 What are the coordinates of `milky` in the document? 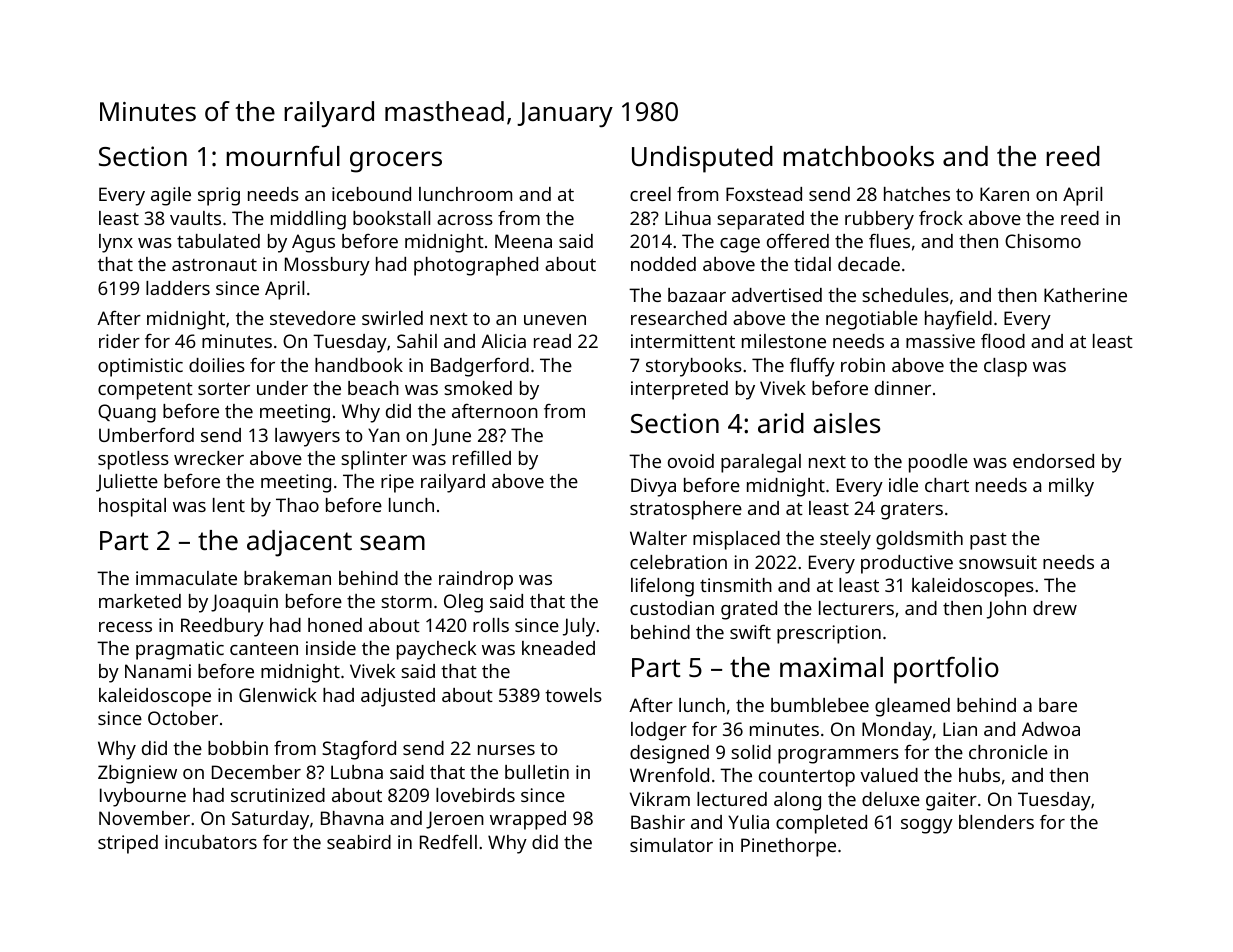 It's located at (1071, 487).
